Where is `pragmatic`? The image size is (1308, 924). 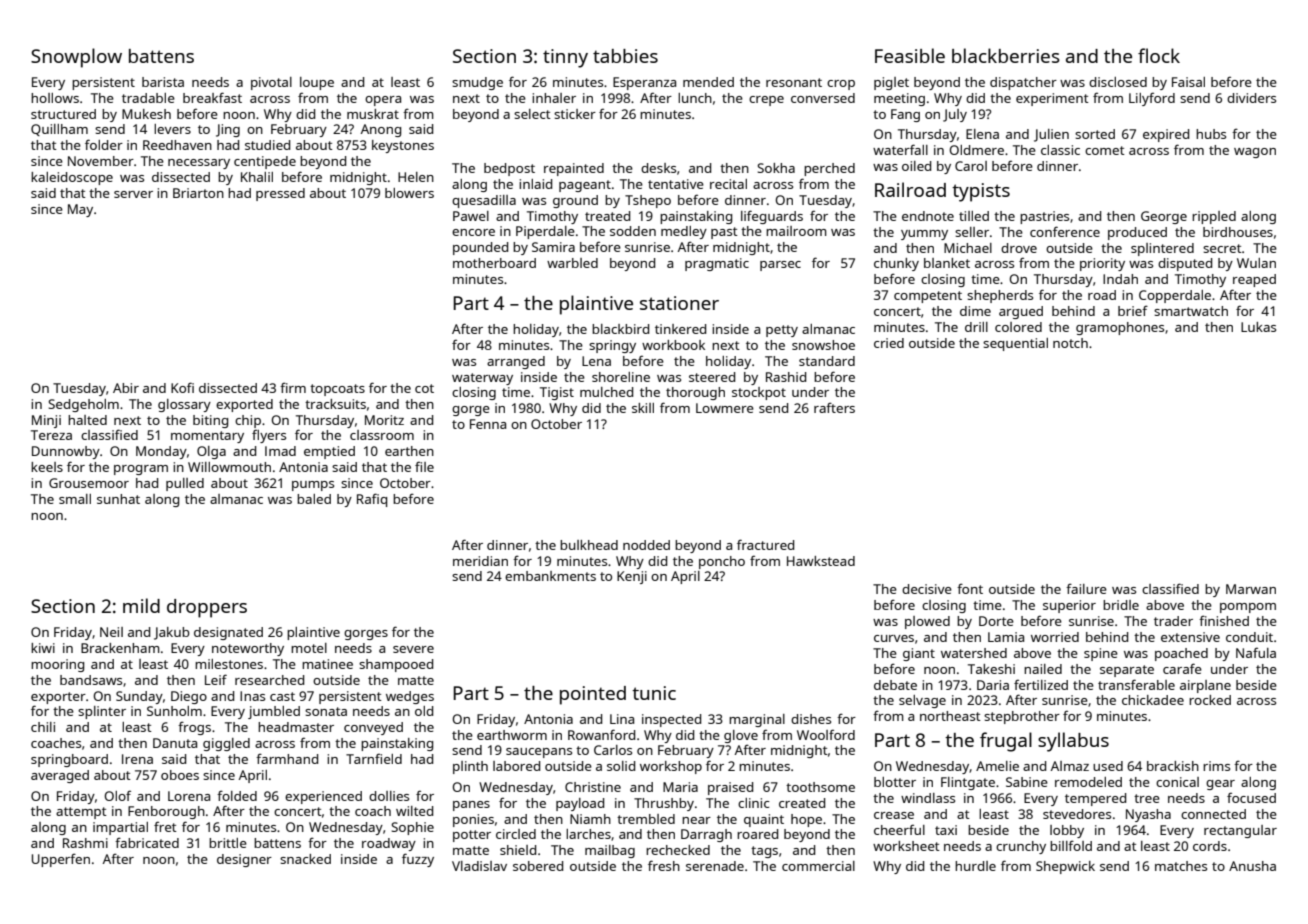 pragmatic is located at coordinates (717, 264).
